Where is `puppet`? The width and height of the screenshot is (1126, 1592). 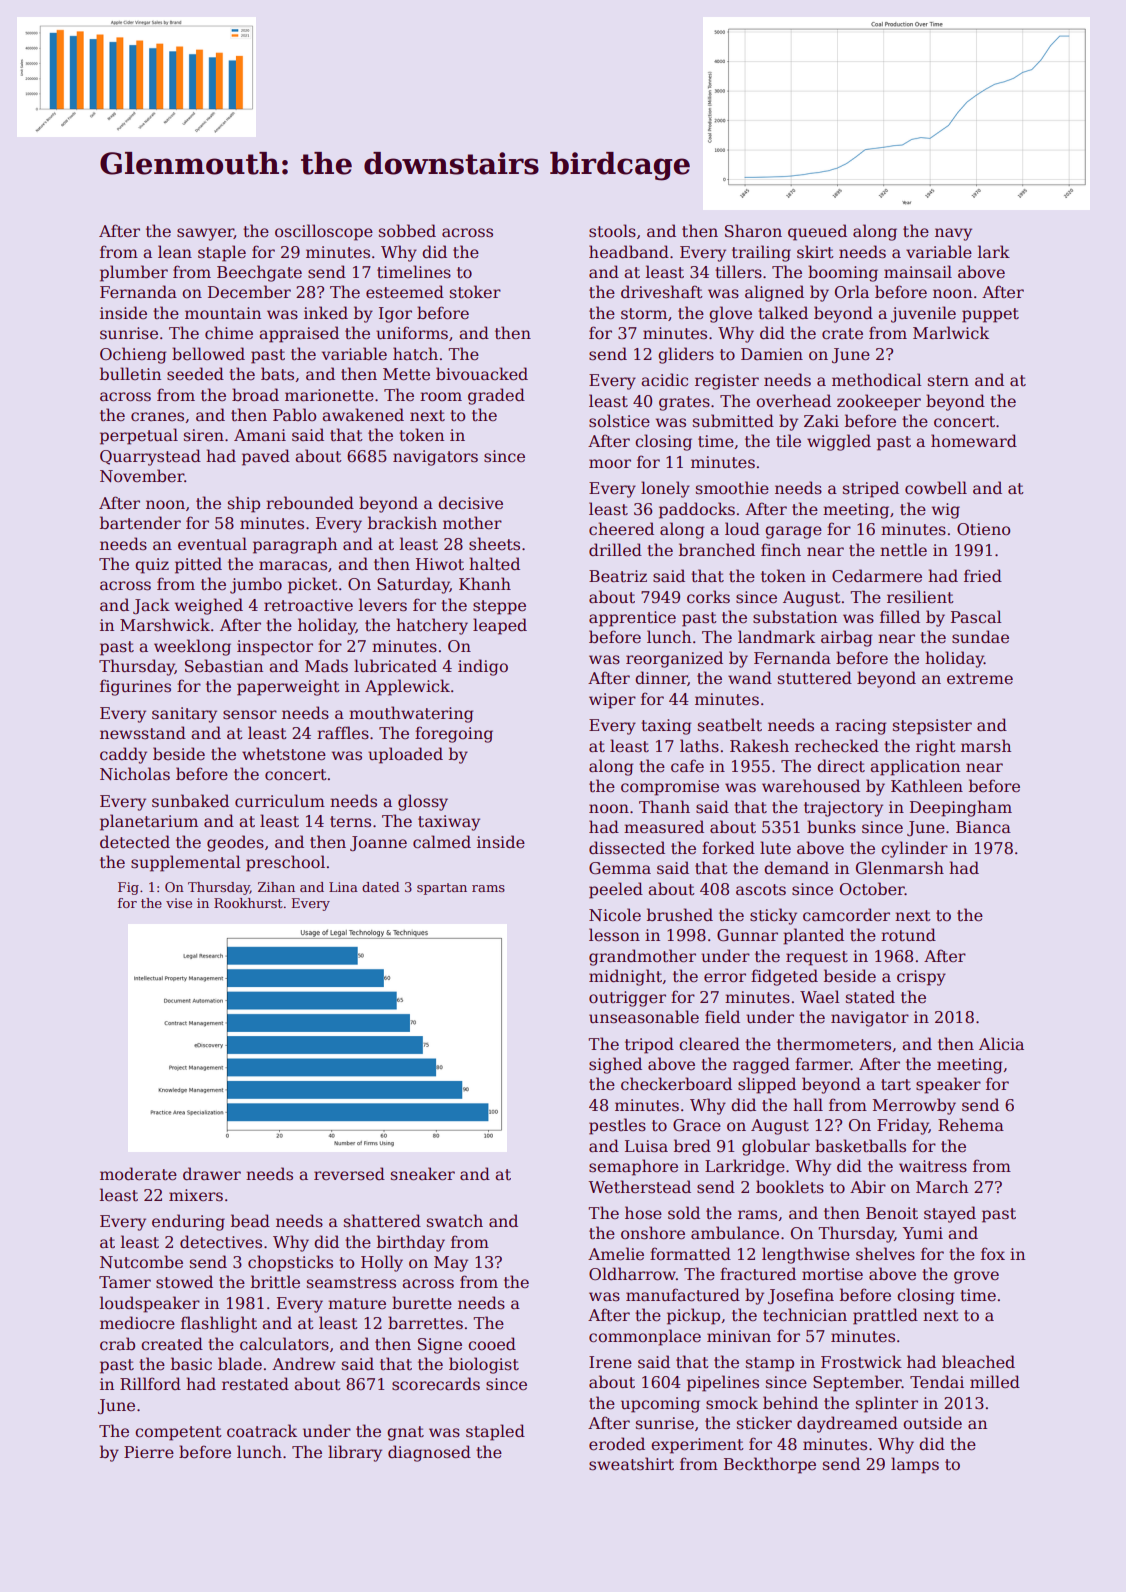
puppet is located at coordinates (990, 315).
